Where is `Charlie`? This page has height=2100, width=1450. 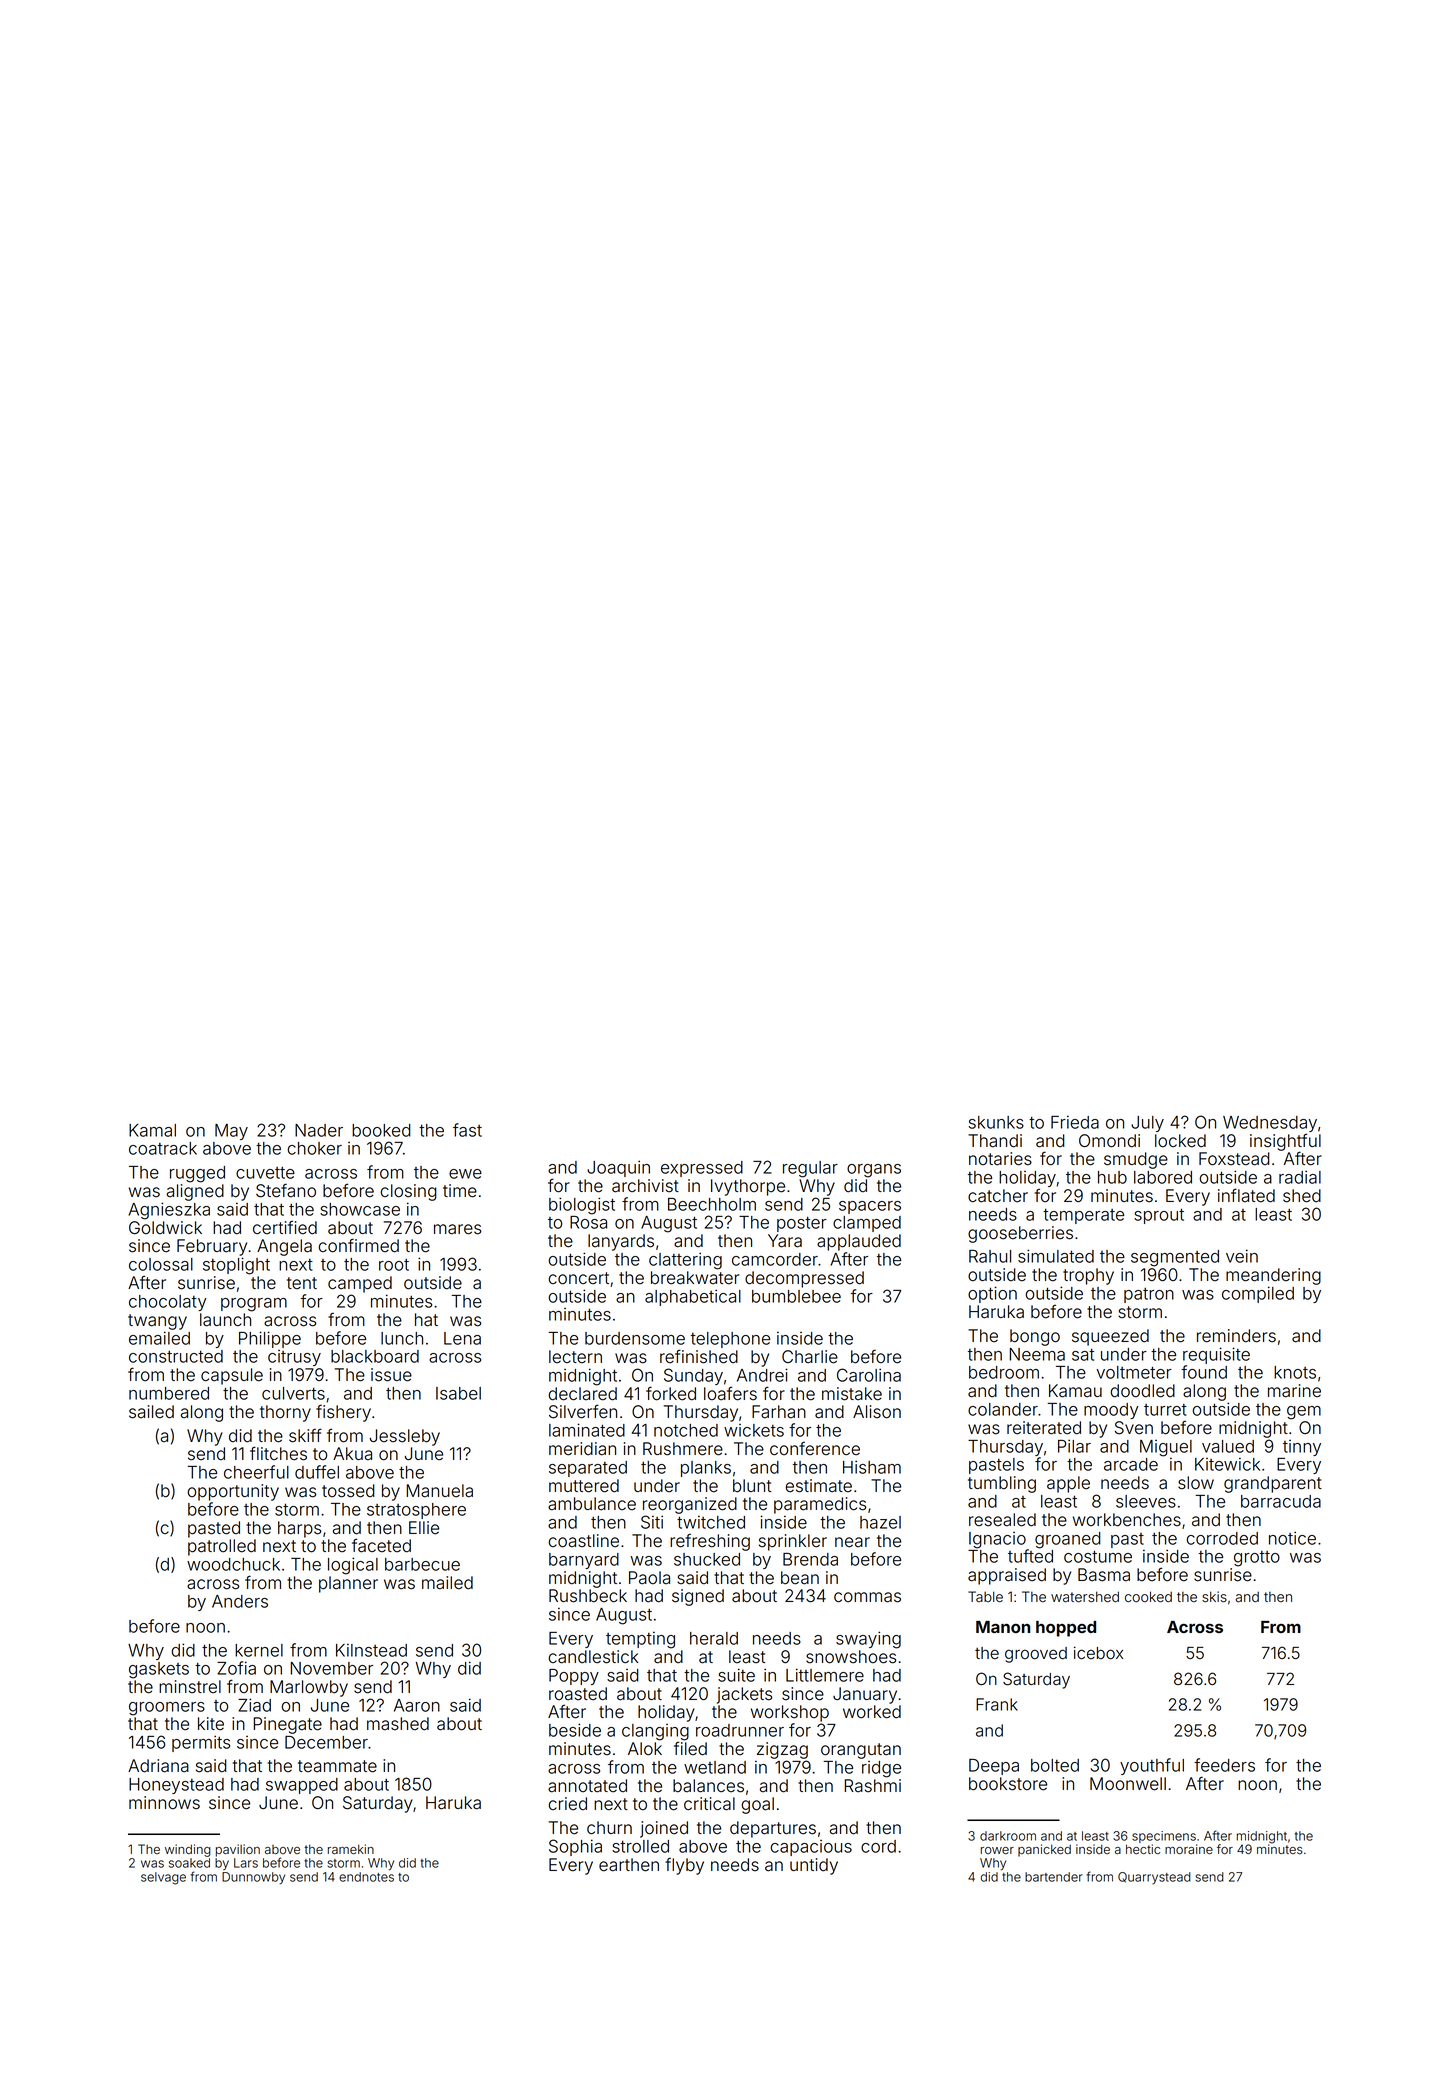 Charlie is located at coordinates (810, 1357).
